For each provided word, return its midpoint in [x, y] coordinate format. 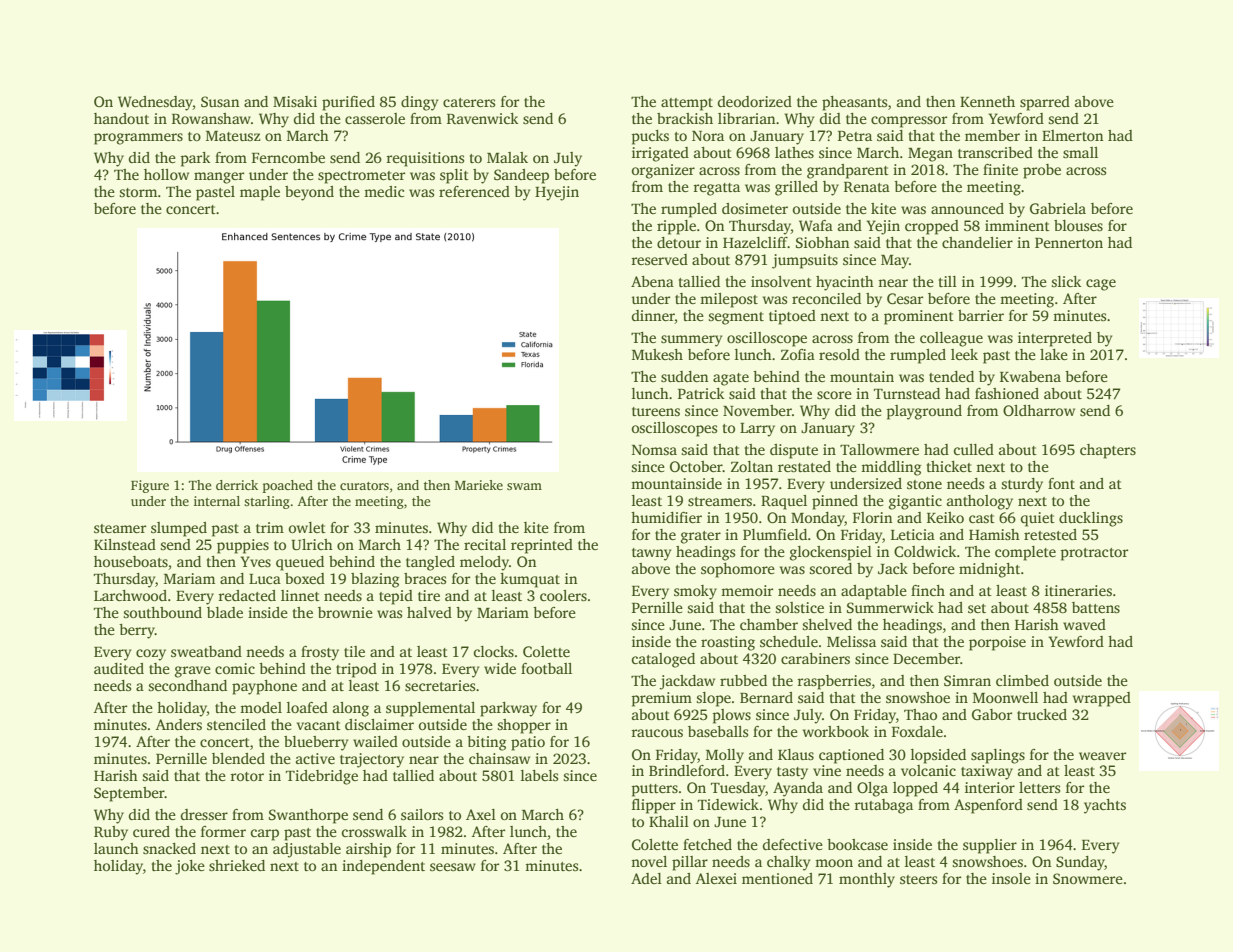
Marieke [479, 485]
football [546, 668]
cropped [932, 227]
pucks [650, 137]
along [351, 709]
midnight [989, 570]
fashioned [1007, 393]
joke [190, 867]
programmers [138, 139]
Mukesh [657, 354]
